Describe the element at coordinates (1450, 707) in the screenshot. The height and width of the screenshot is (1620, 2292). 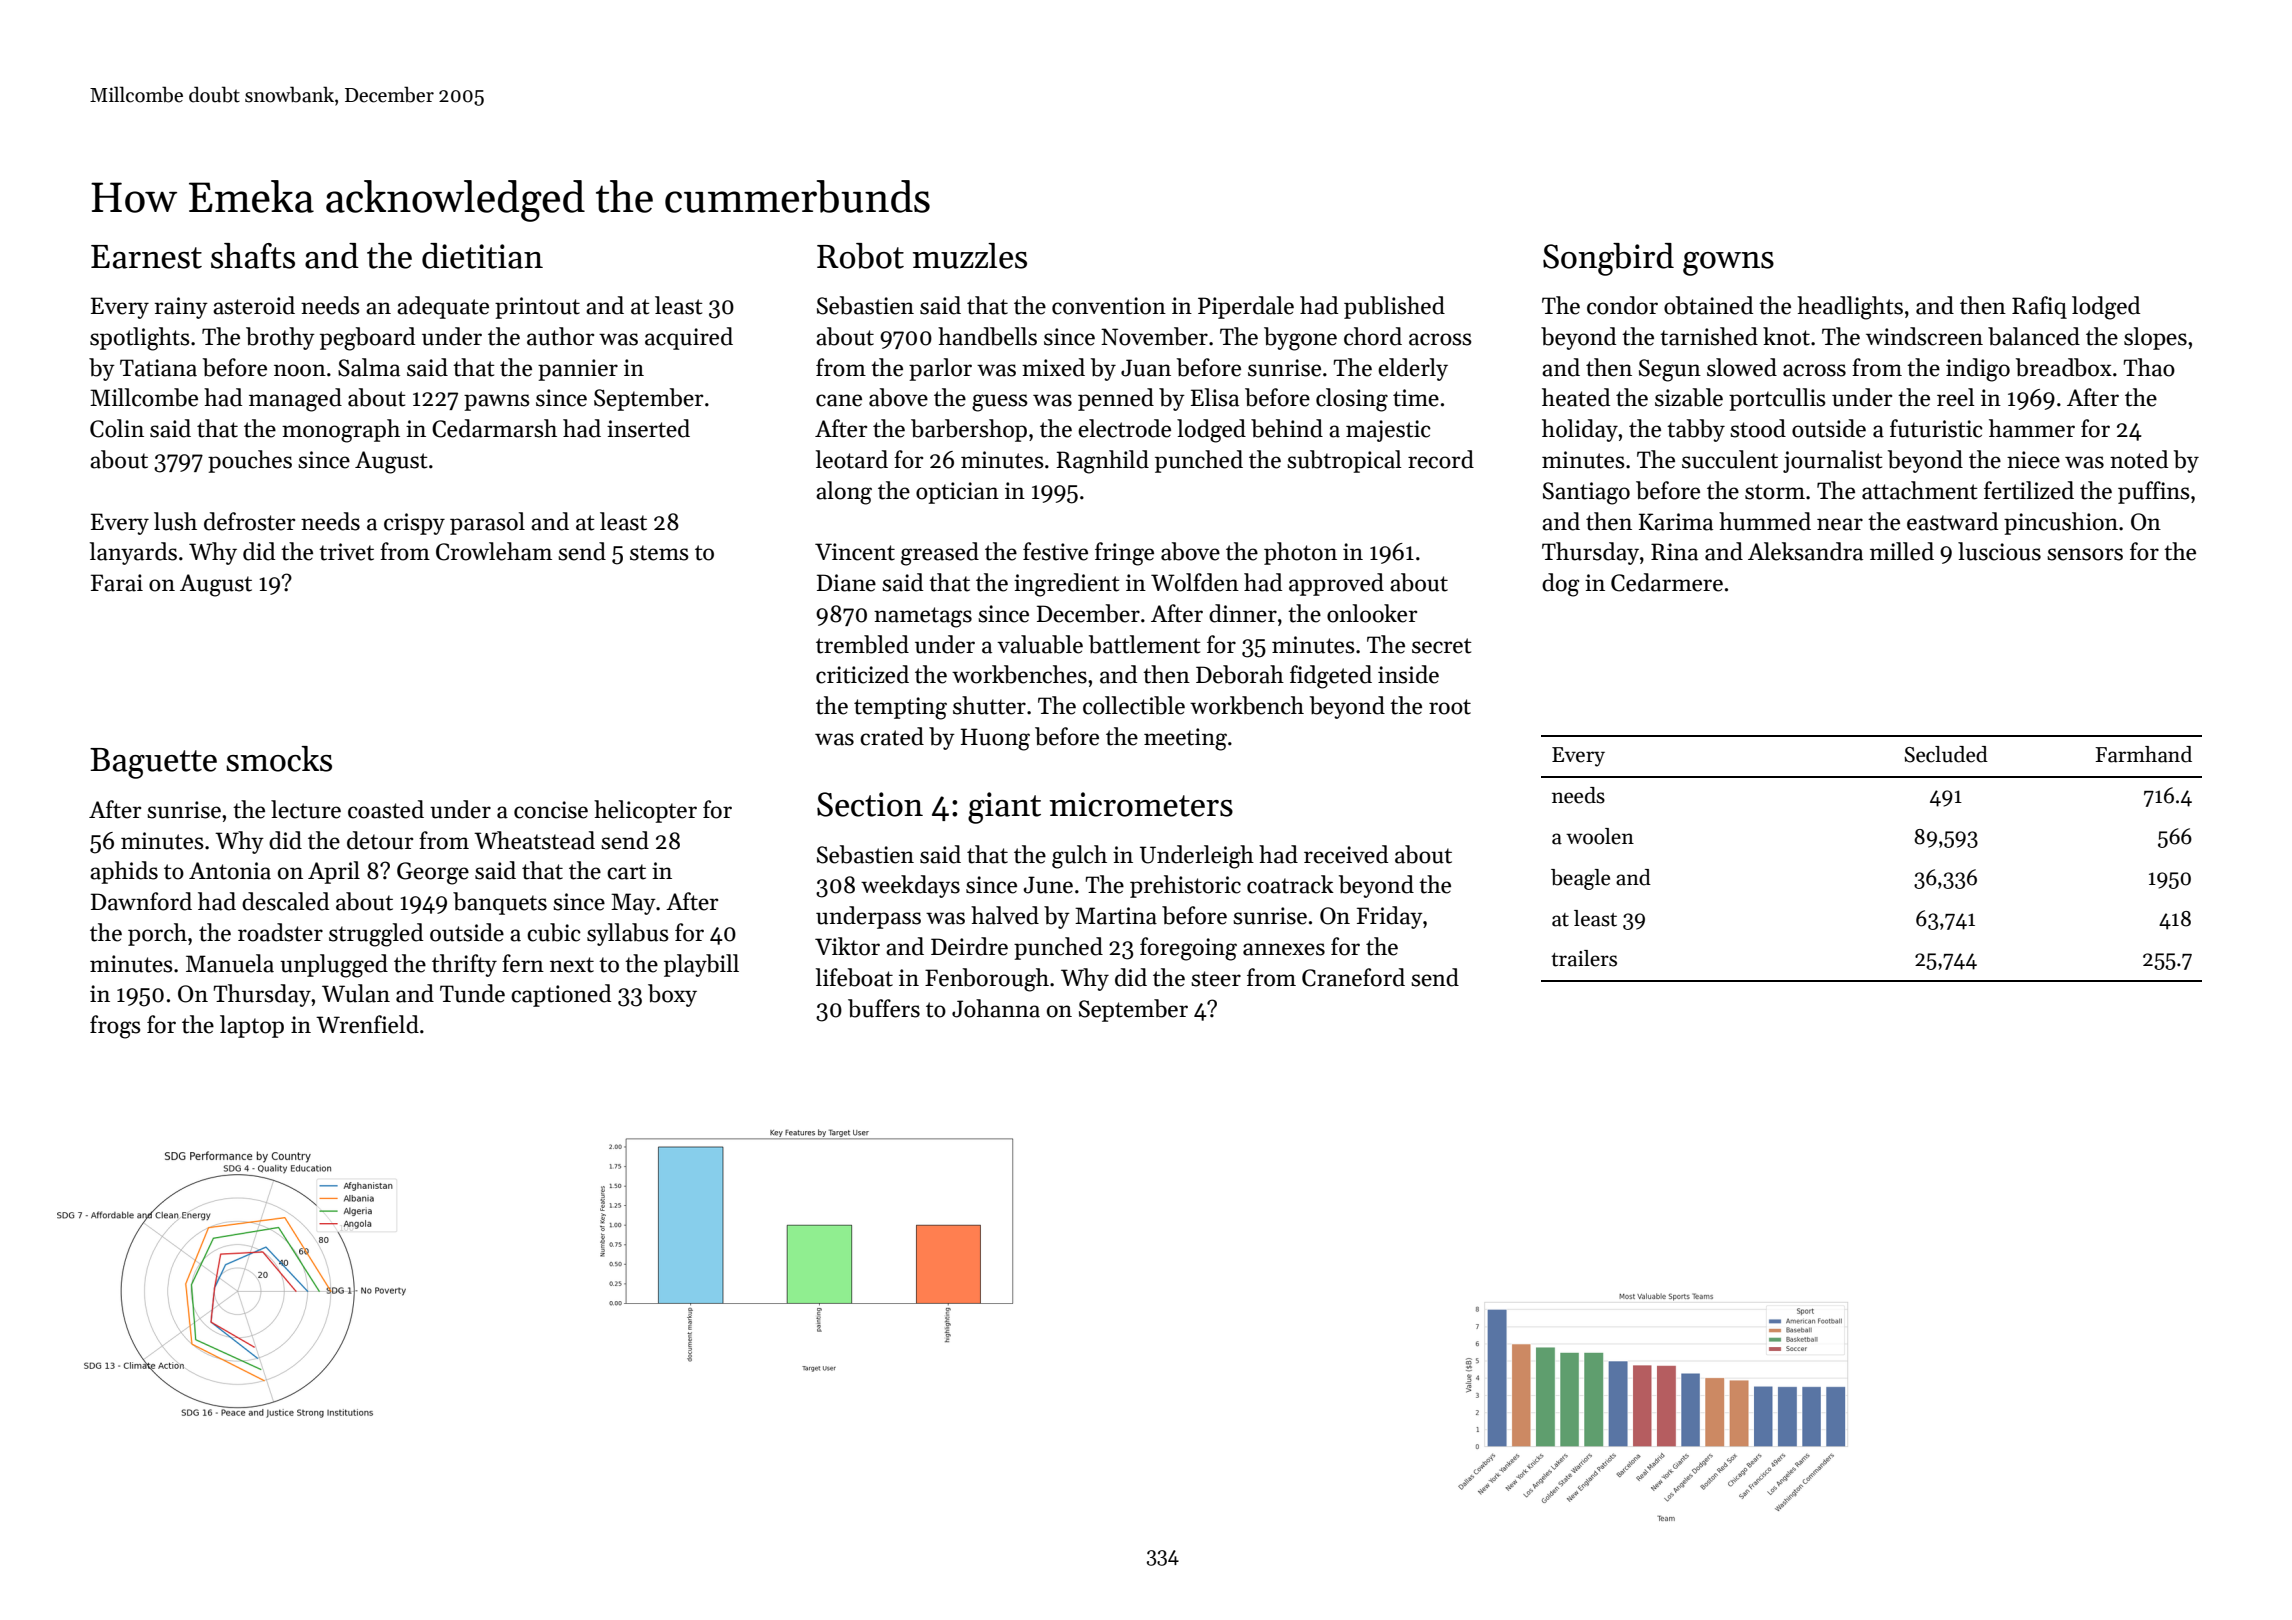
I see `root` at that location.
